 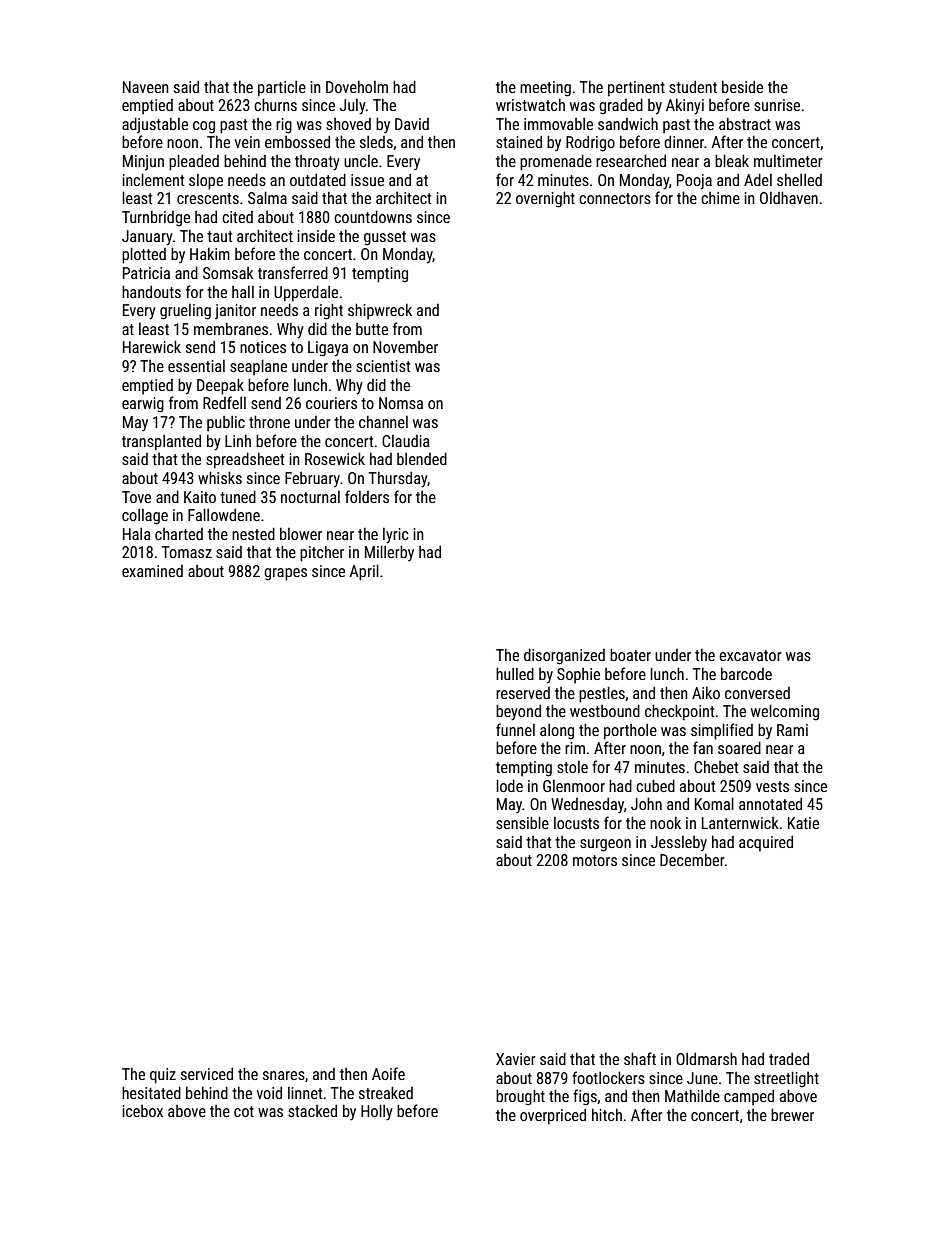 What do you see at coordinates (142, 1111) in the page?
I see `icebox` at bounding box center [142, 1111].
